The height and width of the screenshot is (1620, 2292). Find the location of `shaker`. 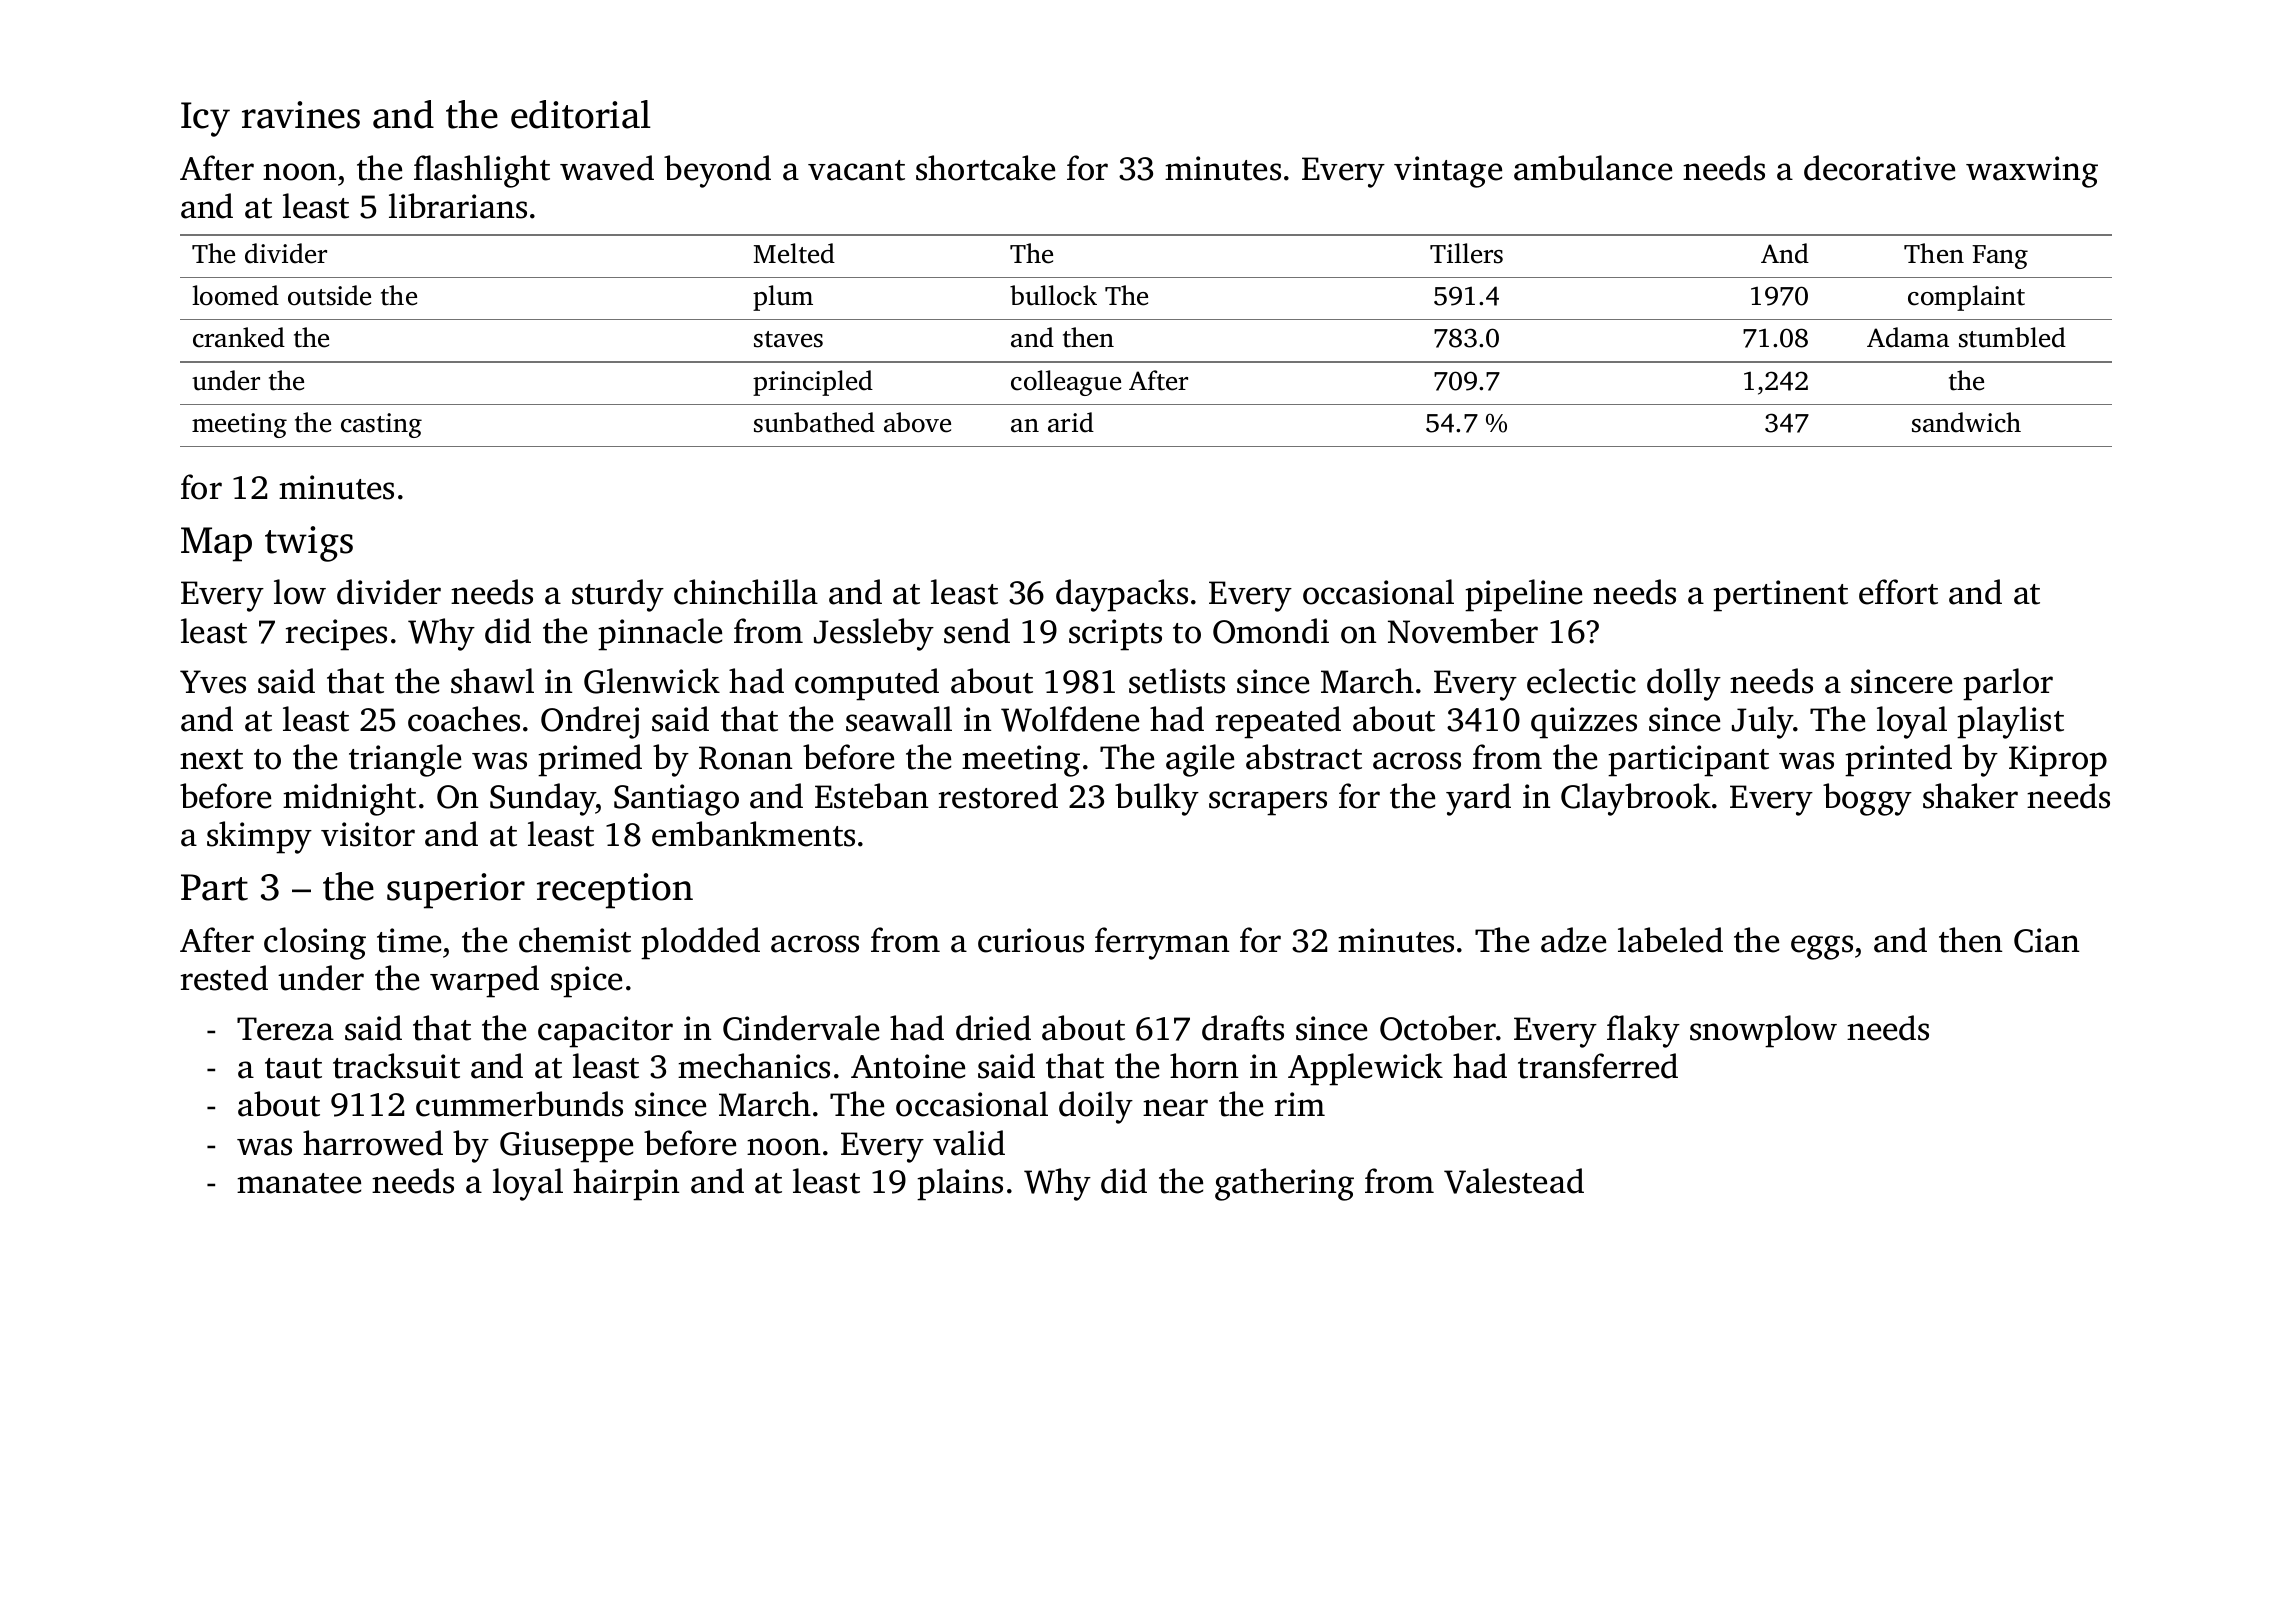

shaker is located at coordinates (1970, 796).
